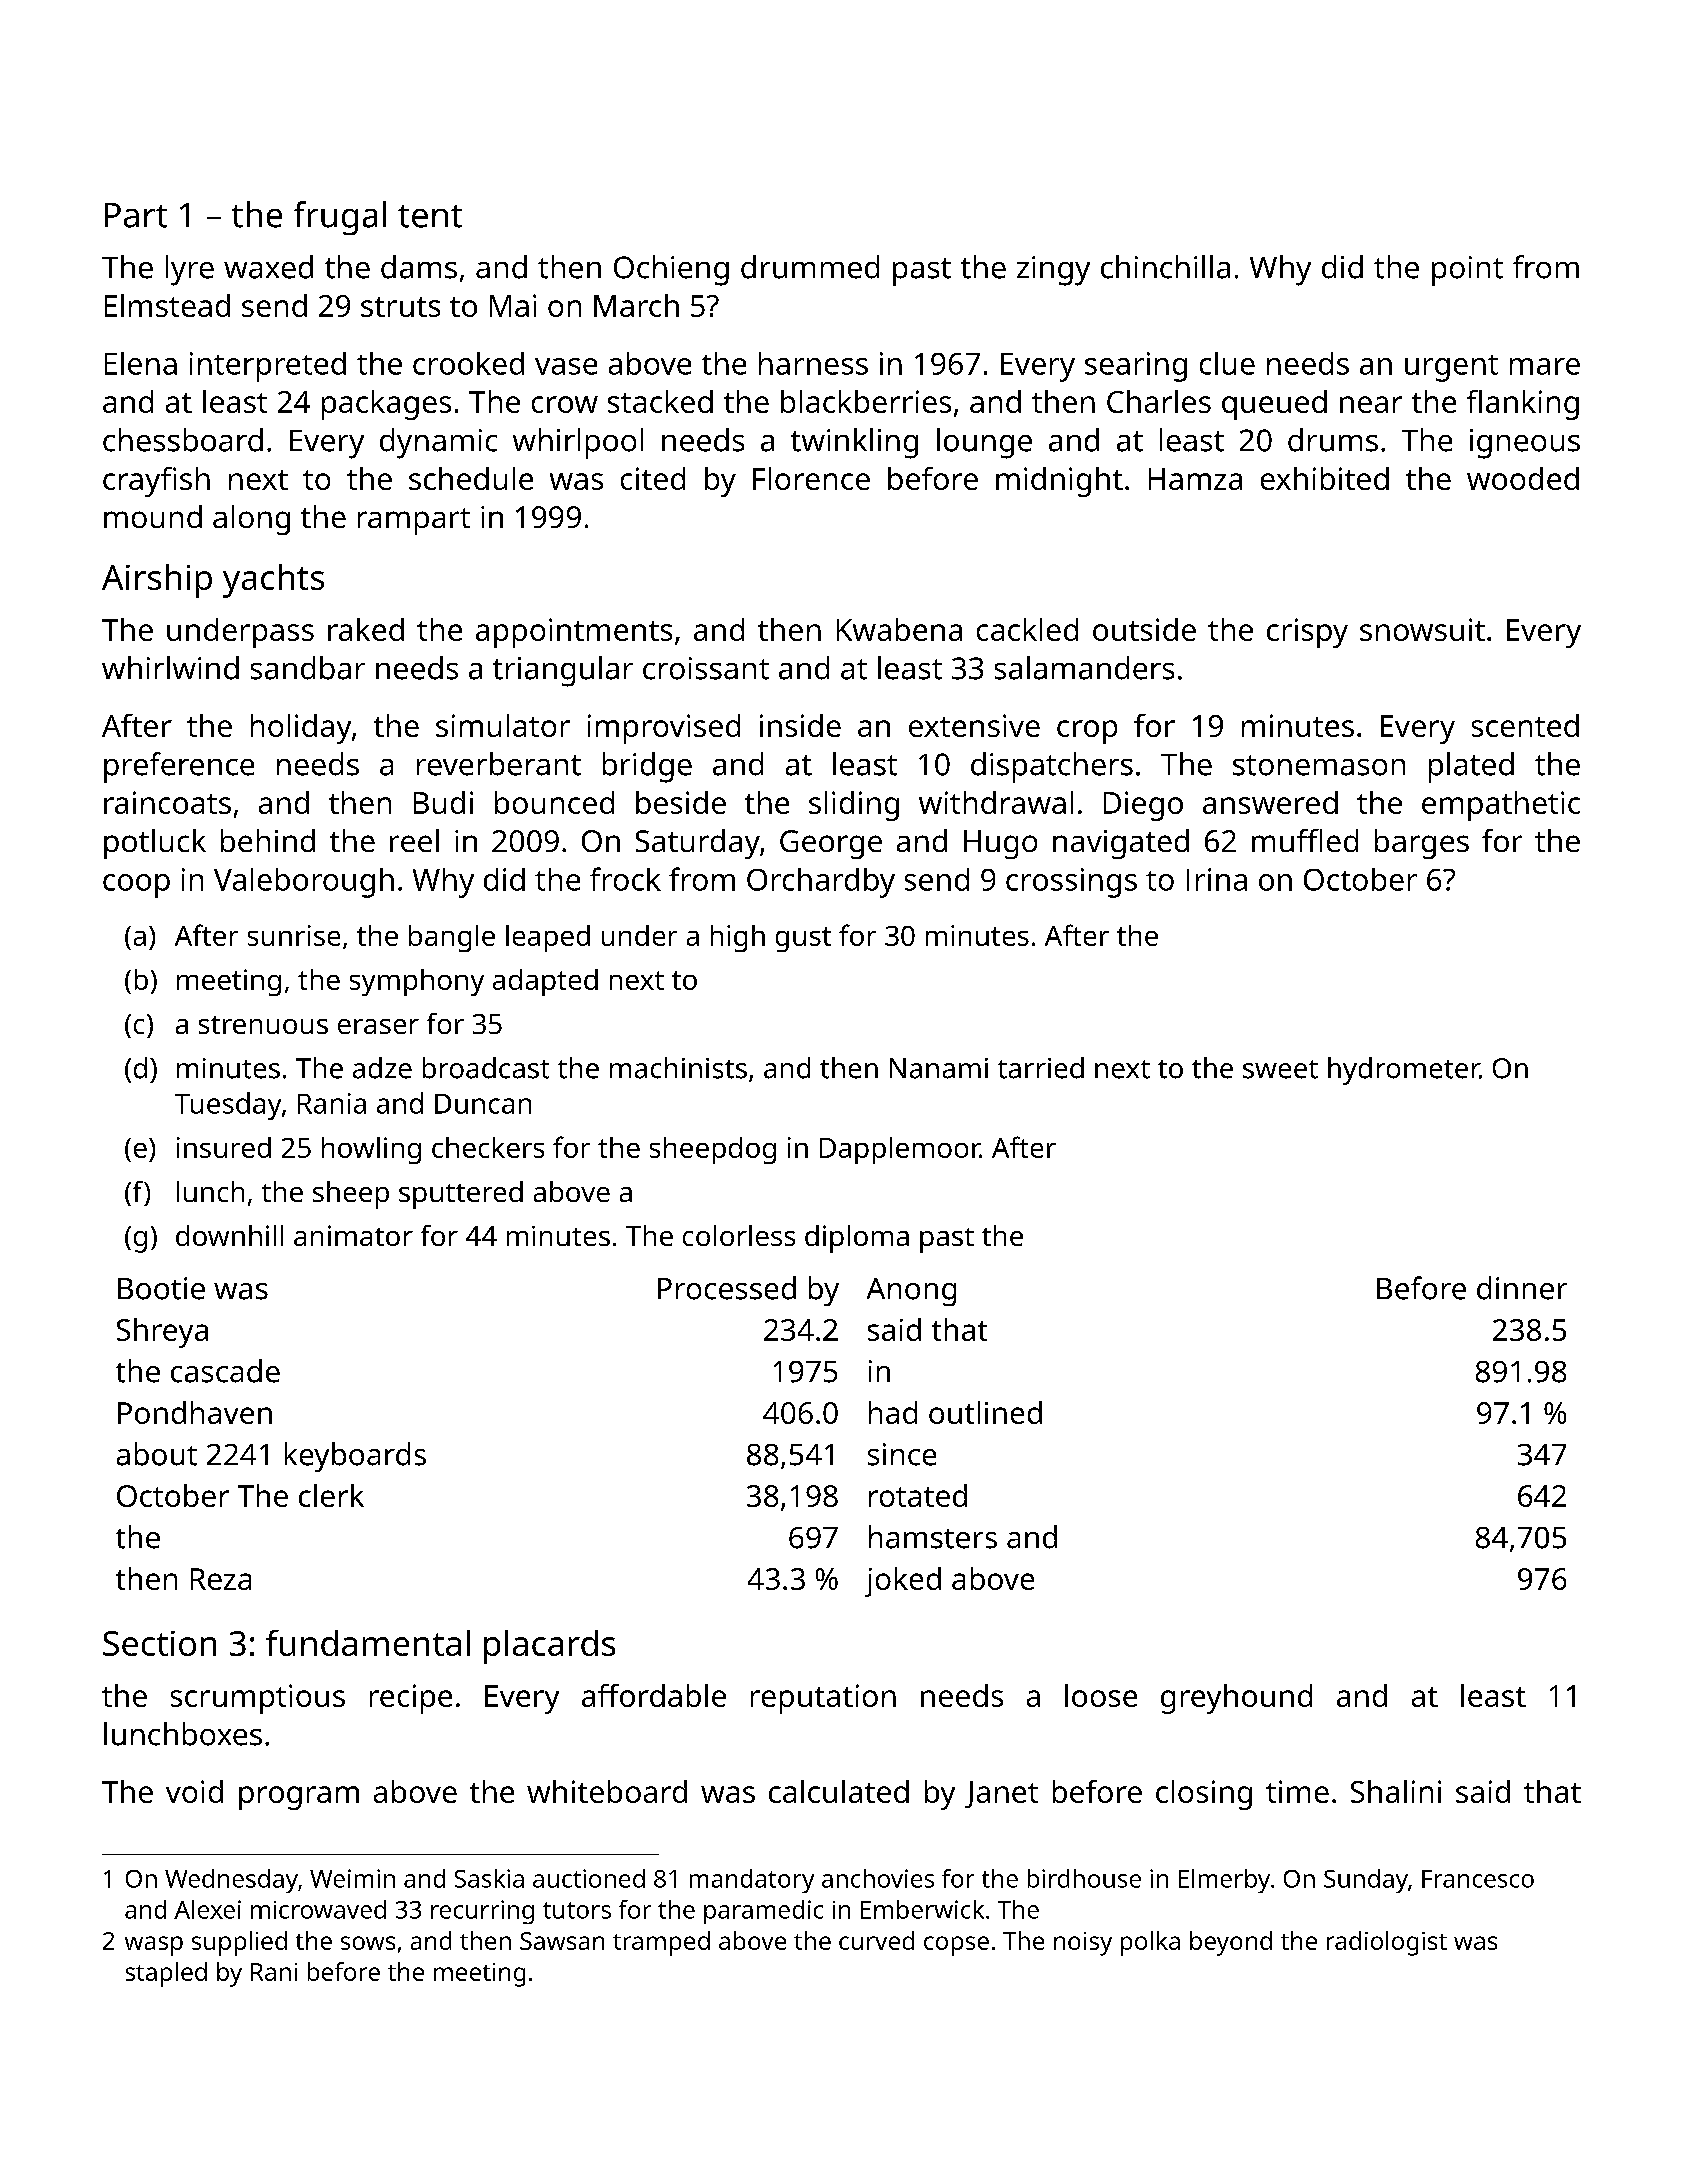 The width and height of the screenshot is (1683, 2178). Describe the element at coordinates (1501, 806) in the screenshot. I see `empathetic` at that location.
